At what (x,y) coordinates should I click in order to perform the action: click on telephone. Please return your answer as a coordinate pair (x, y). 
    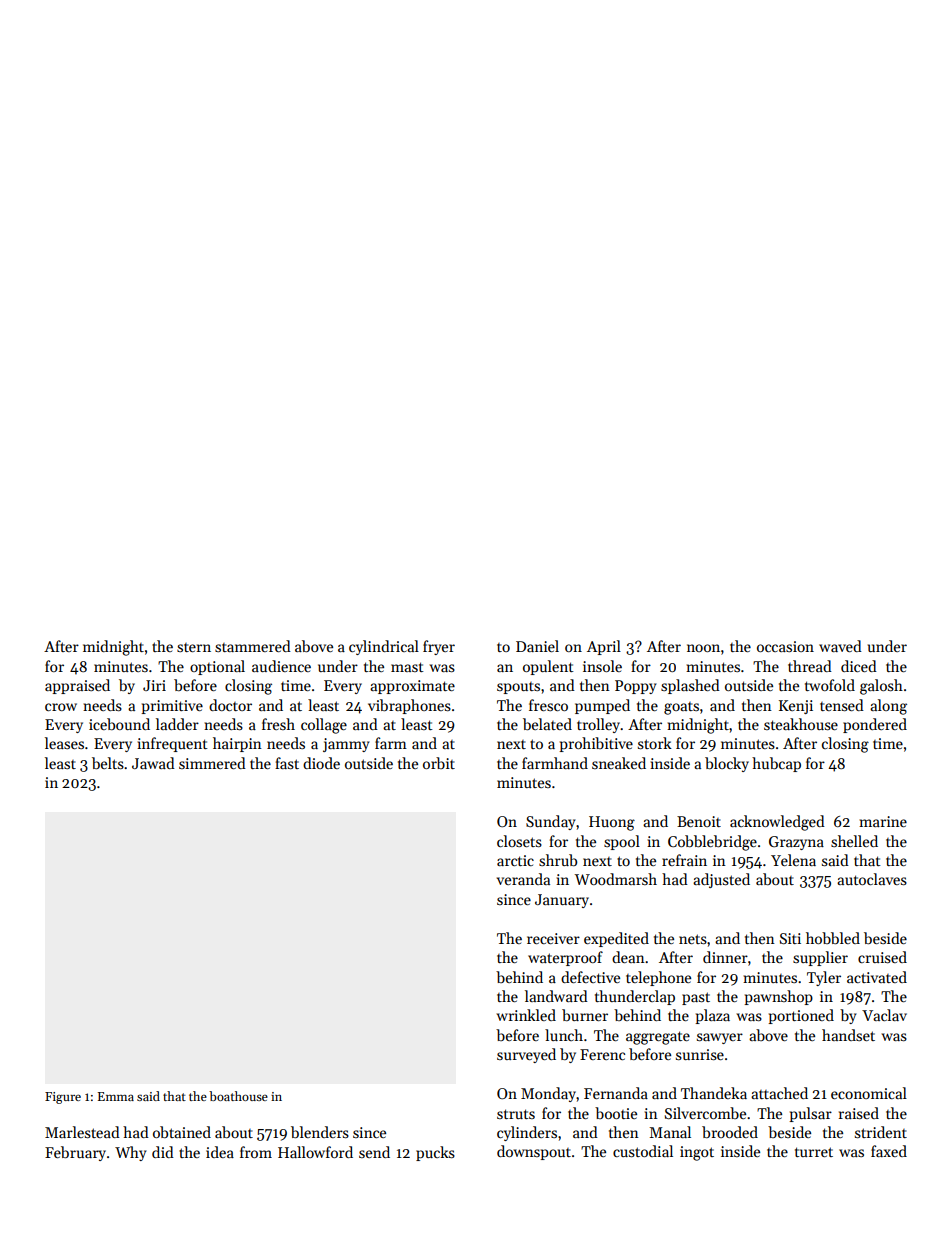
    Looking at the image, I should click on (658, 978).
